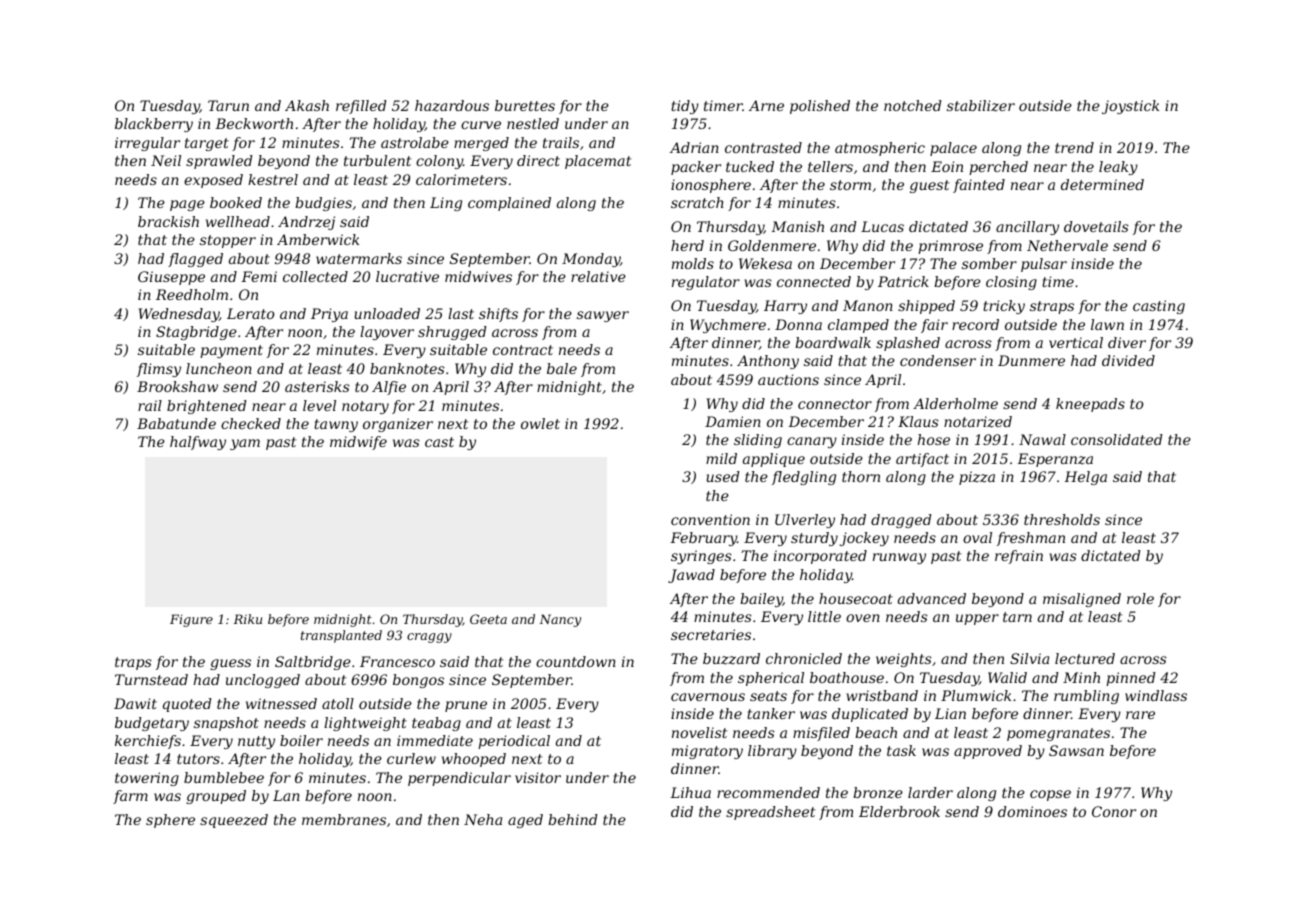 This document has height=924, width=1308. What do you see at coordinates (509, 204) in the document?
I see `complained` at bounding box center [509, 204].
